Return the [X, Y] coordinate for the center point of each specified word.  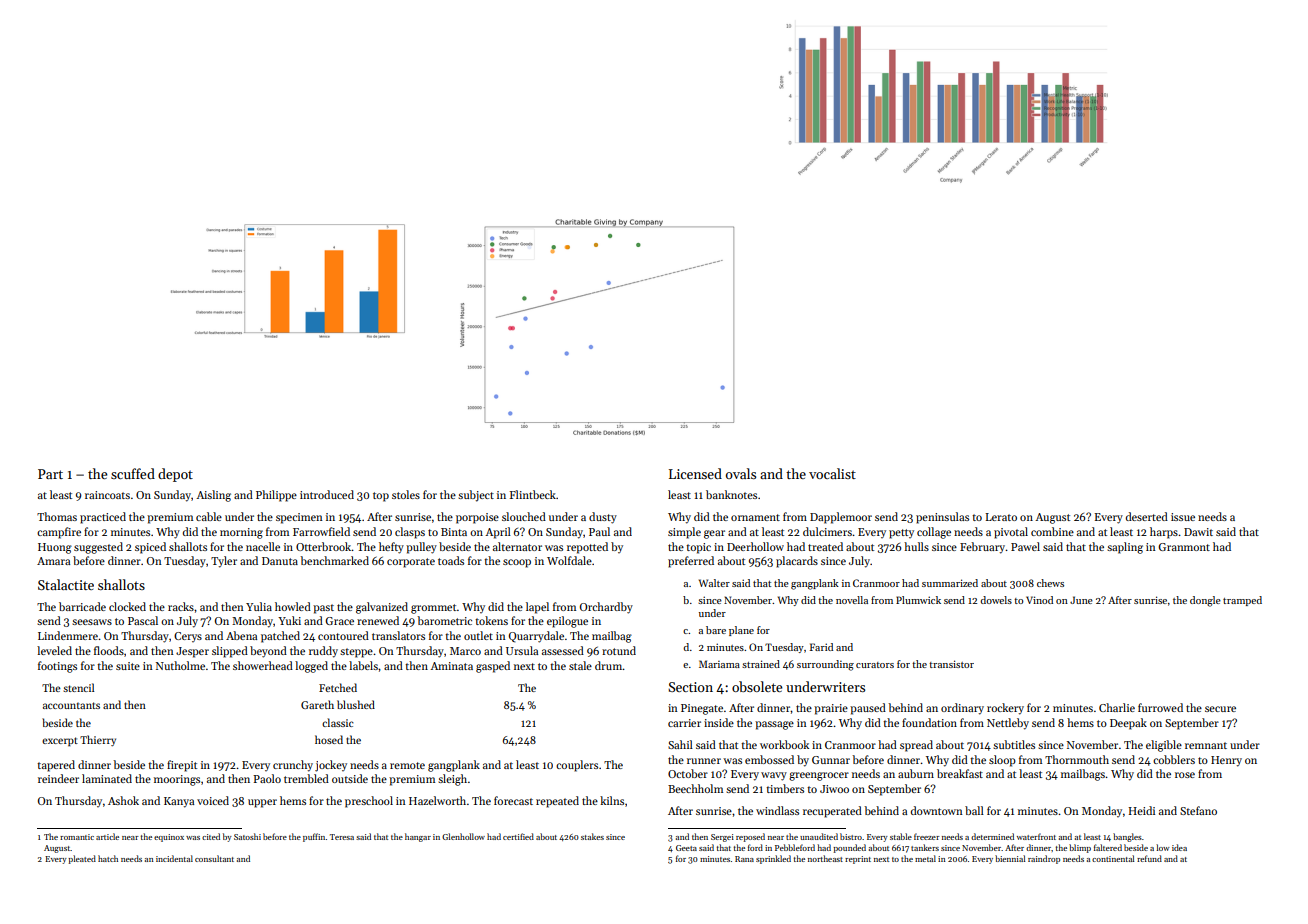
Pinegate [702, 709]
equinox [169, 838]
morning [241, 533]
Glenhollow [463, 836]
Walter [714, 583]
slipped [230, 652]
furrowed [1160, 707]
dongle [1205, 601]
